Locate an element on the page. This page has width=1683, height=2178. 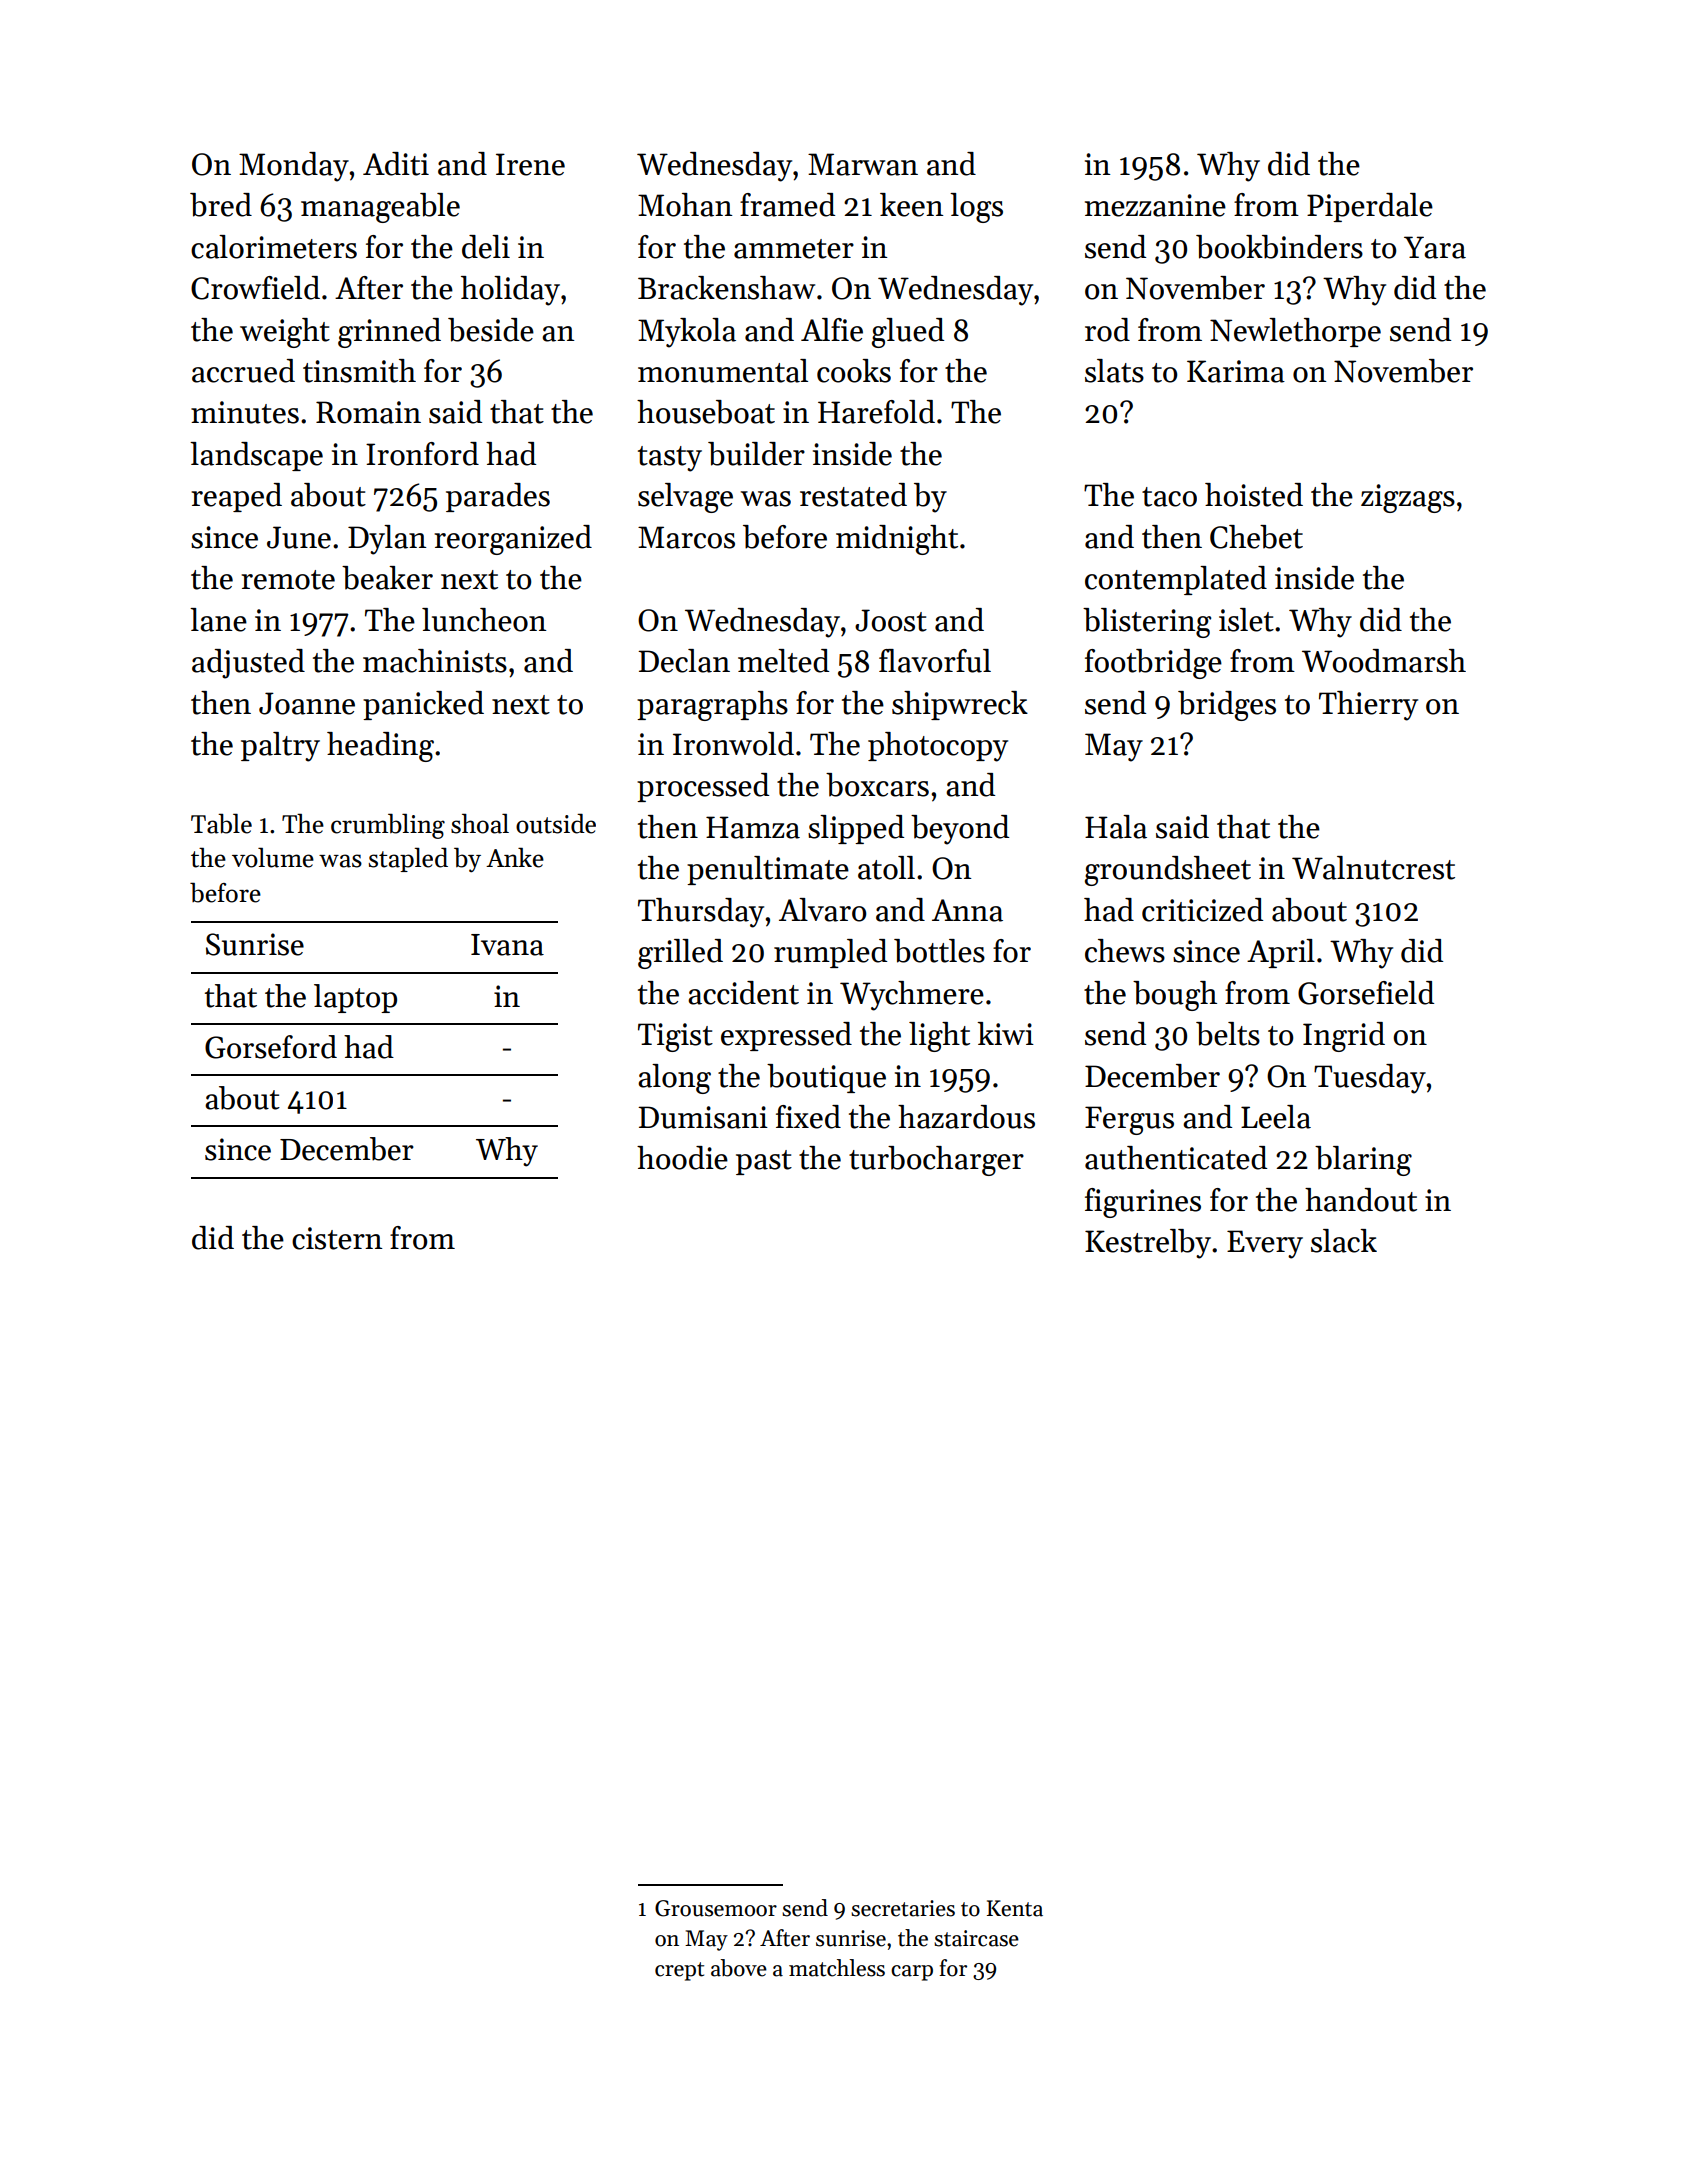
past is located at coordinates (764, 1162).
